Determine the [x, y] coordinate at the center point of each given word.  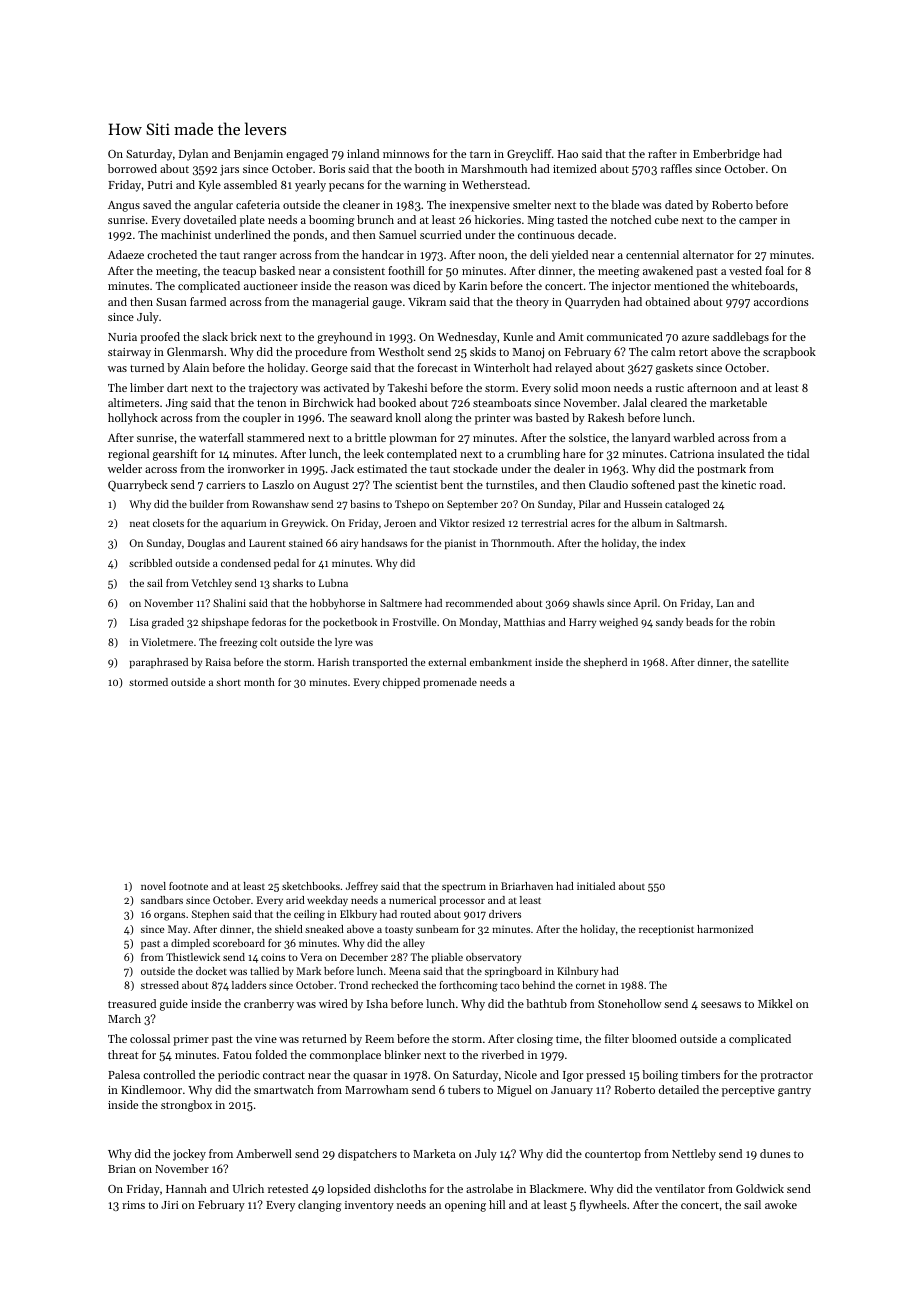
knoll [408, 417]
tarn [480, 154]
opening [465, 1206]
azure [695, 338]
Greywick [303, 524]
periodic [239, 1076]
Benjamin [258, 155]
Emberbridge [726, 155]
